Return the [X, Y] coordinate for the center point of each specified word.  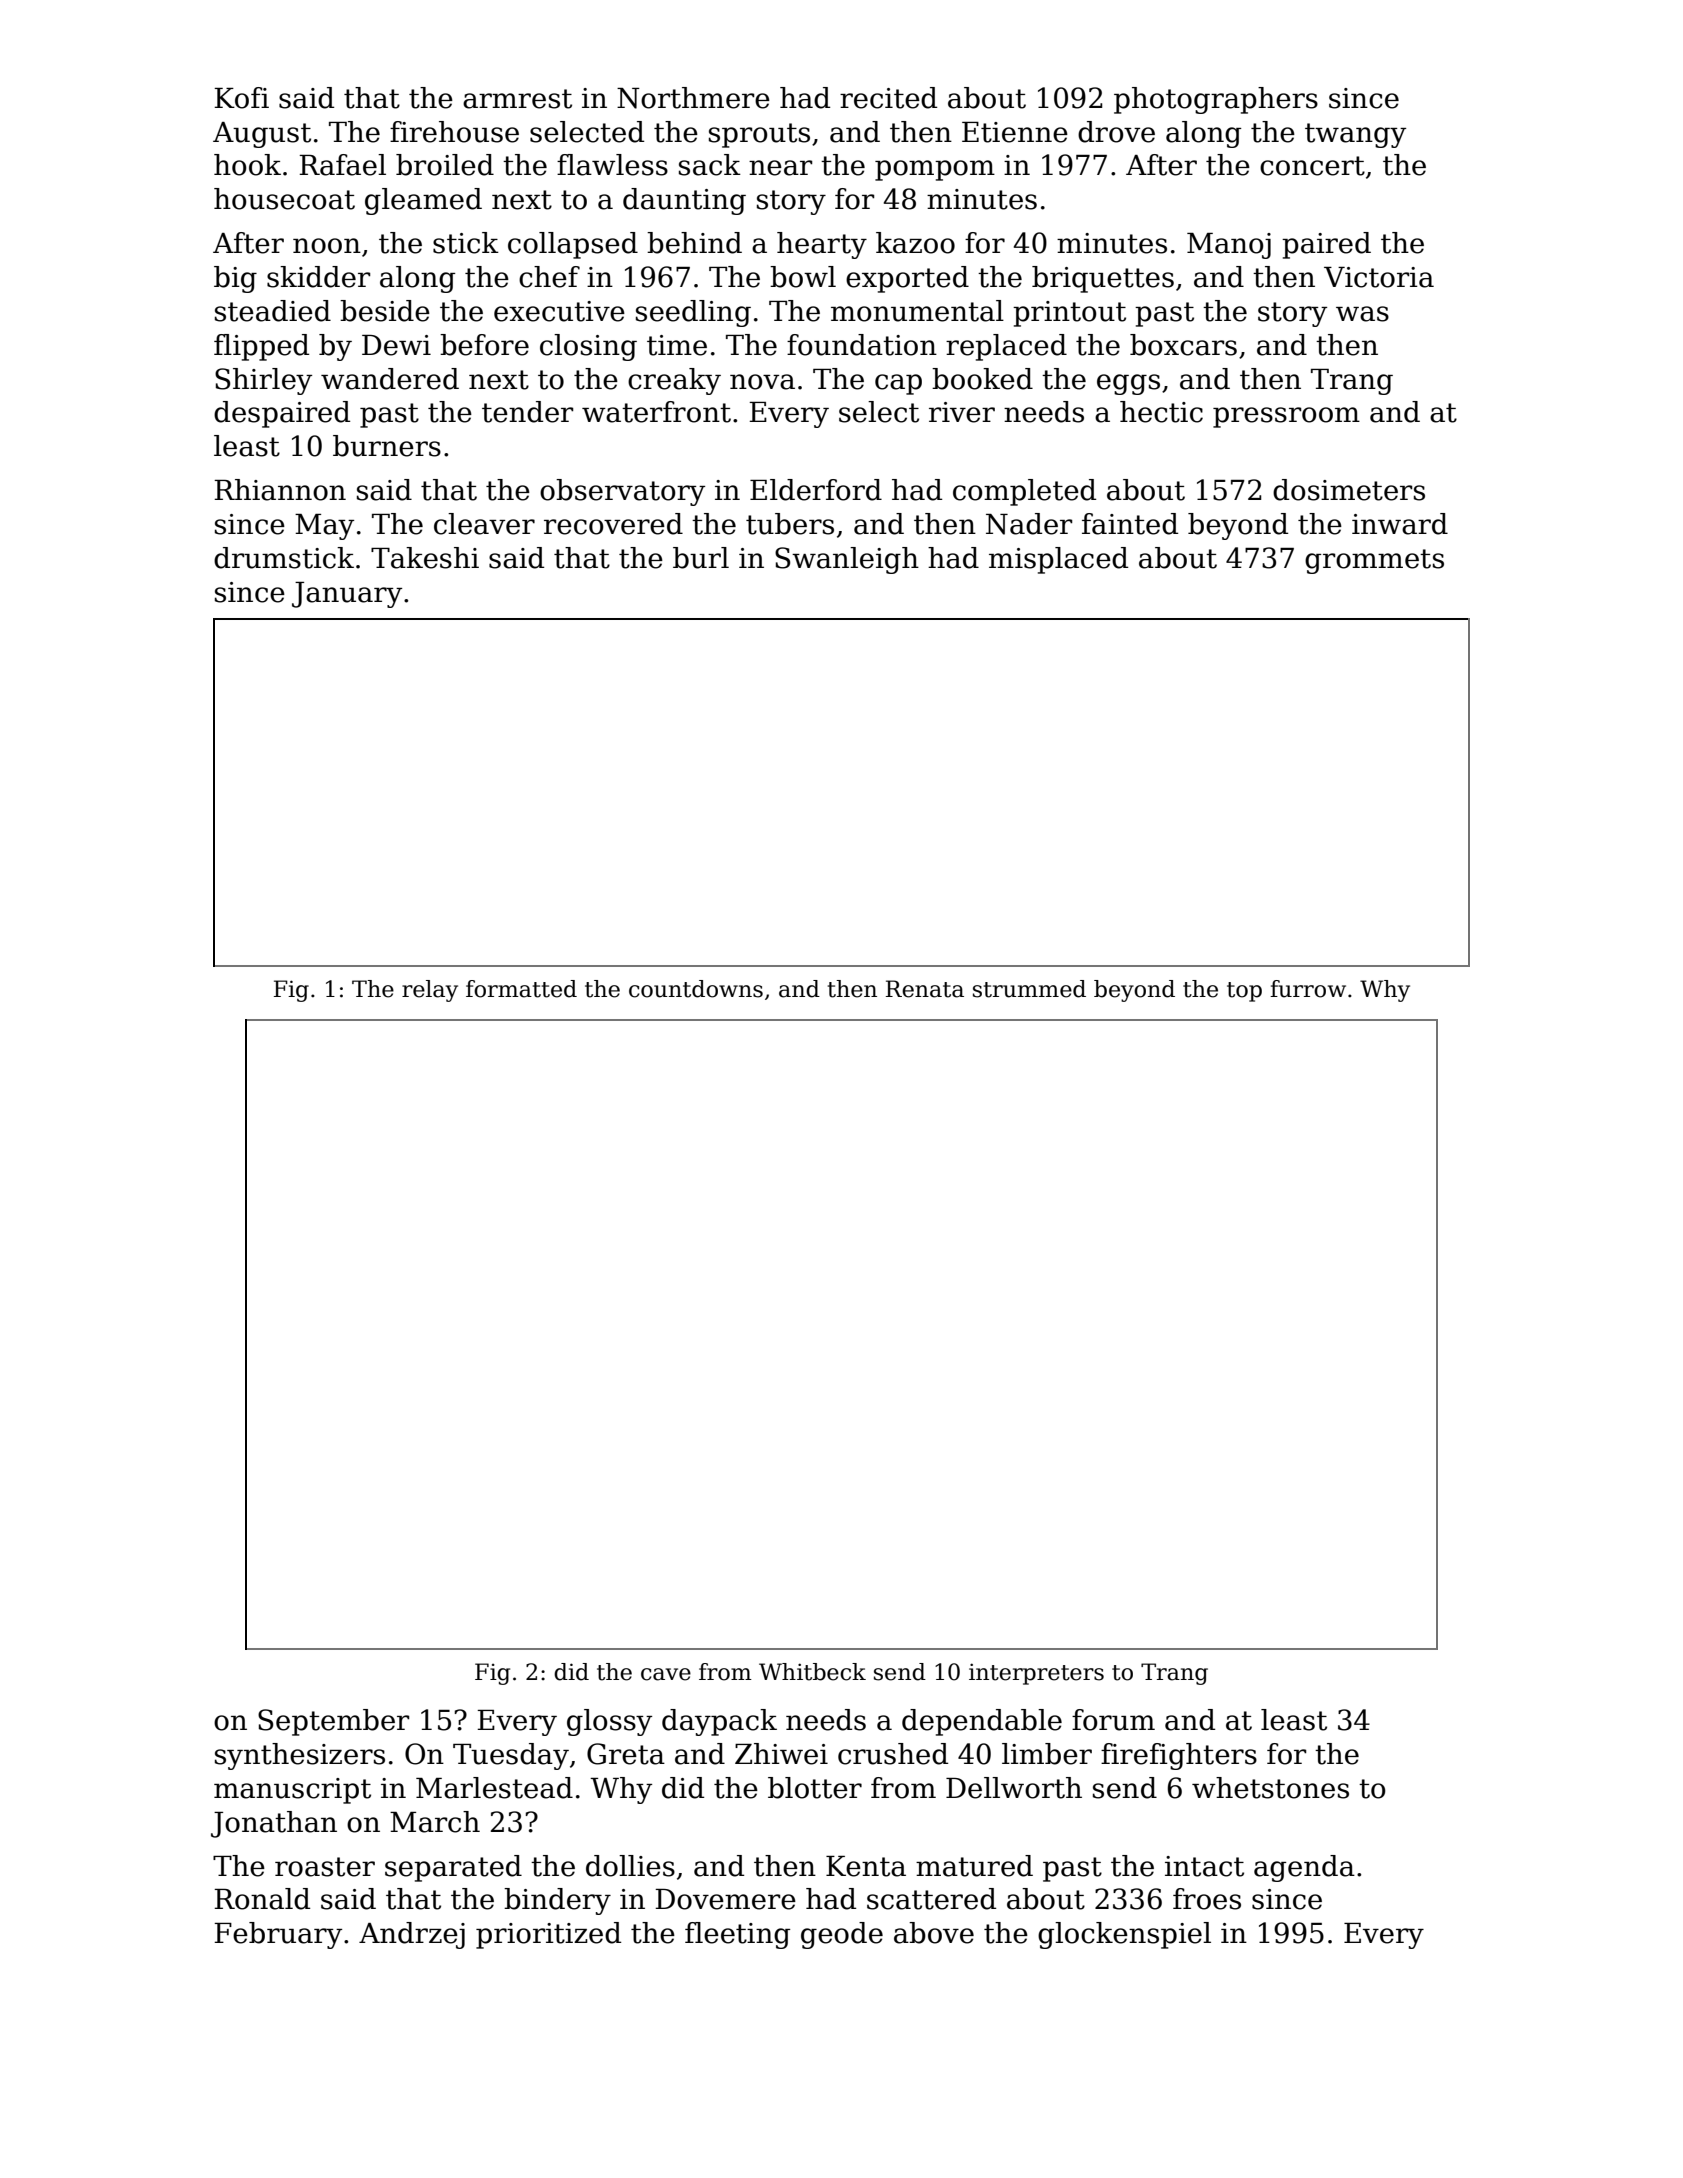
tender [527, 412]
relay [430, 991]
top [1244, 992]
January [347, 595]
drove [1116, 132]
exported [907, 279]
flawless [612, 165]
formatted [521, 989]
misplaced [1058, 560]
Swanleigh [847, 560]
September [333, 1722]
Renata [925, 989]
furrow [1308, 989]
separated [453, 1868]
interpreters [1036, 1674]
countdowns [696, 989]
